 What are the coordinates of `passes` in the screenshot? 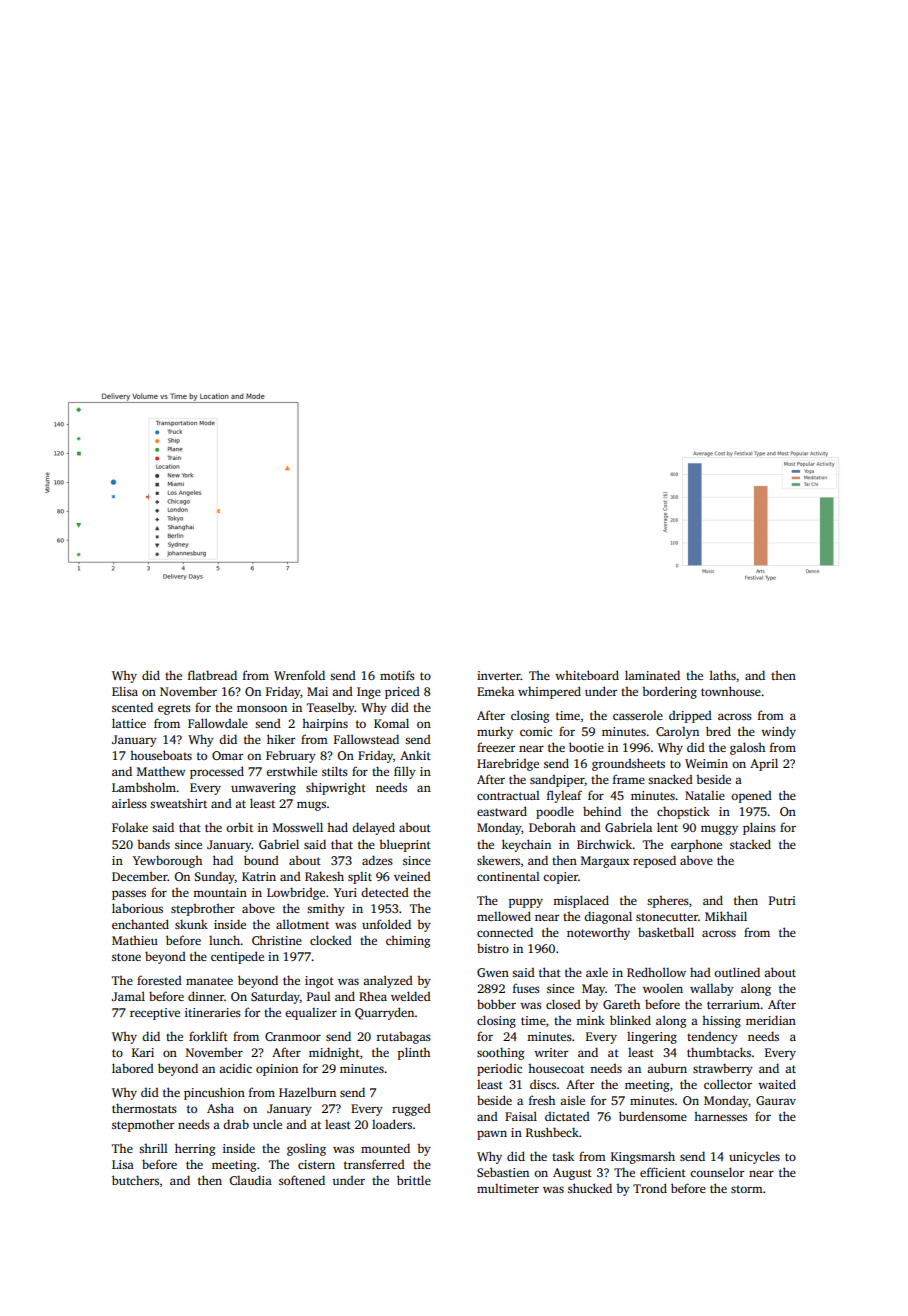 It's located at (129, 895).
